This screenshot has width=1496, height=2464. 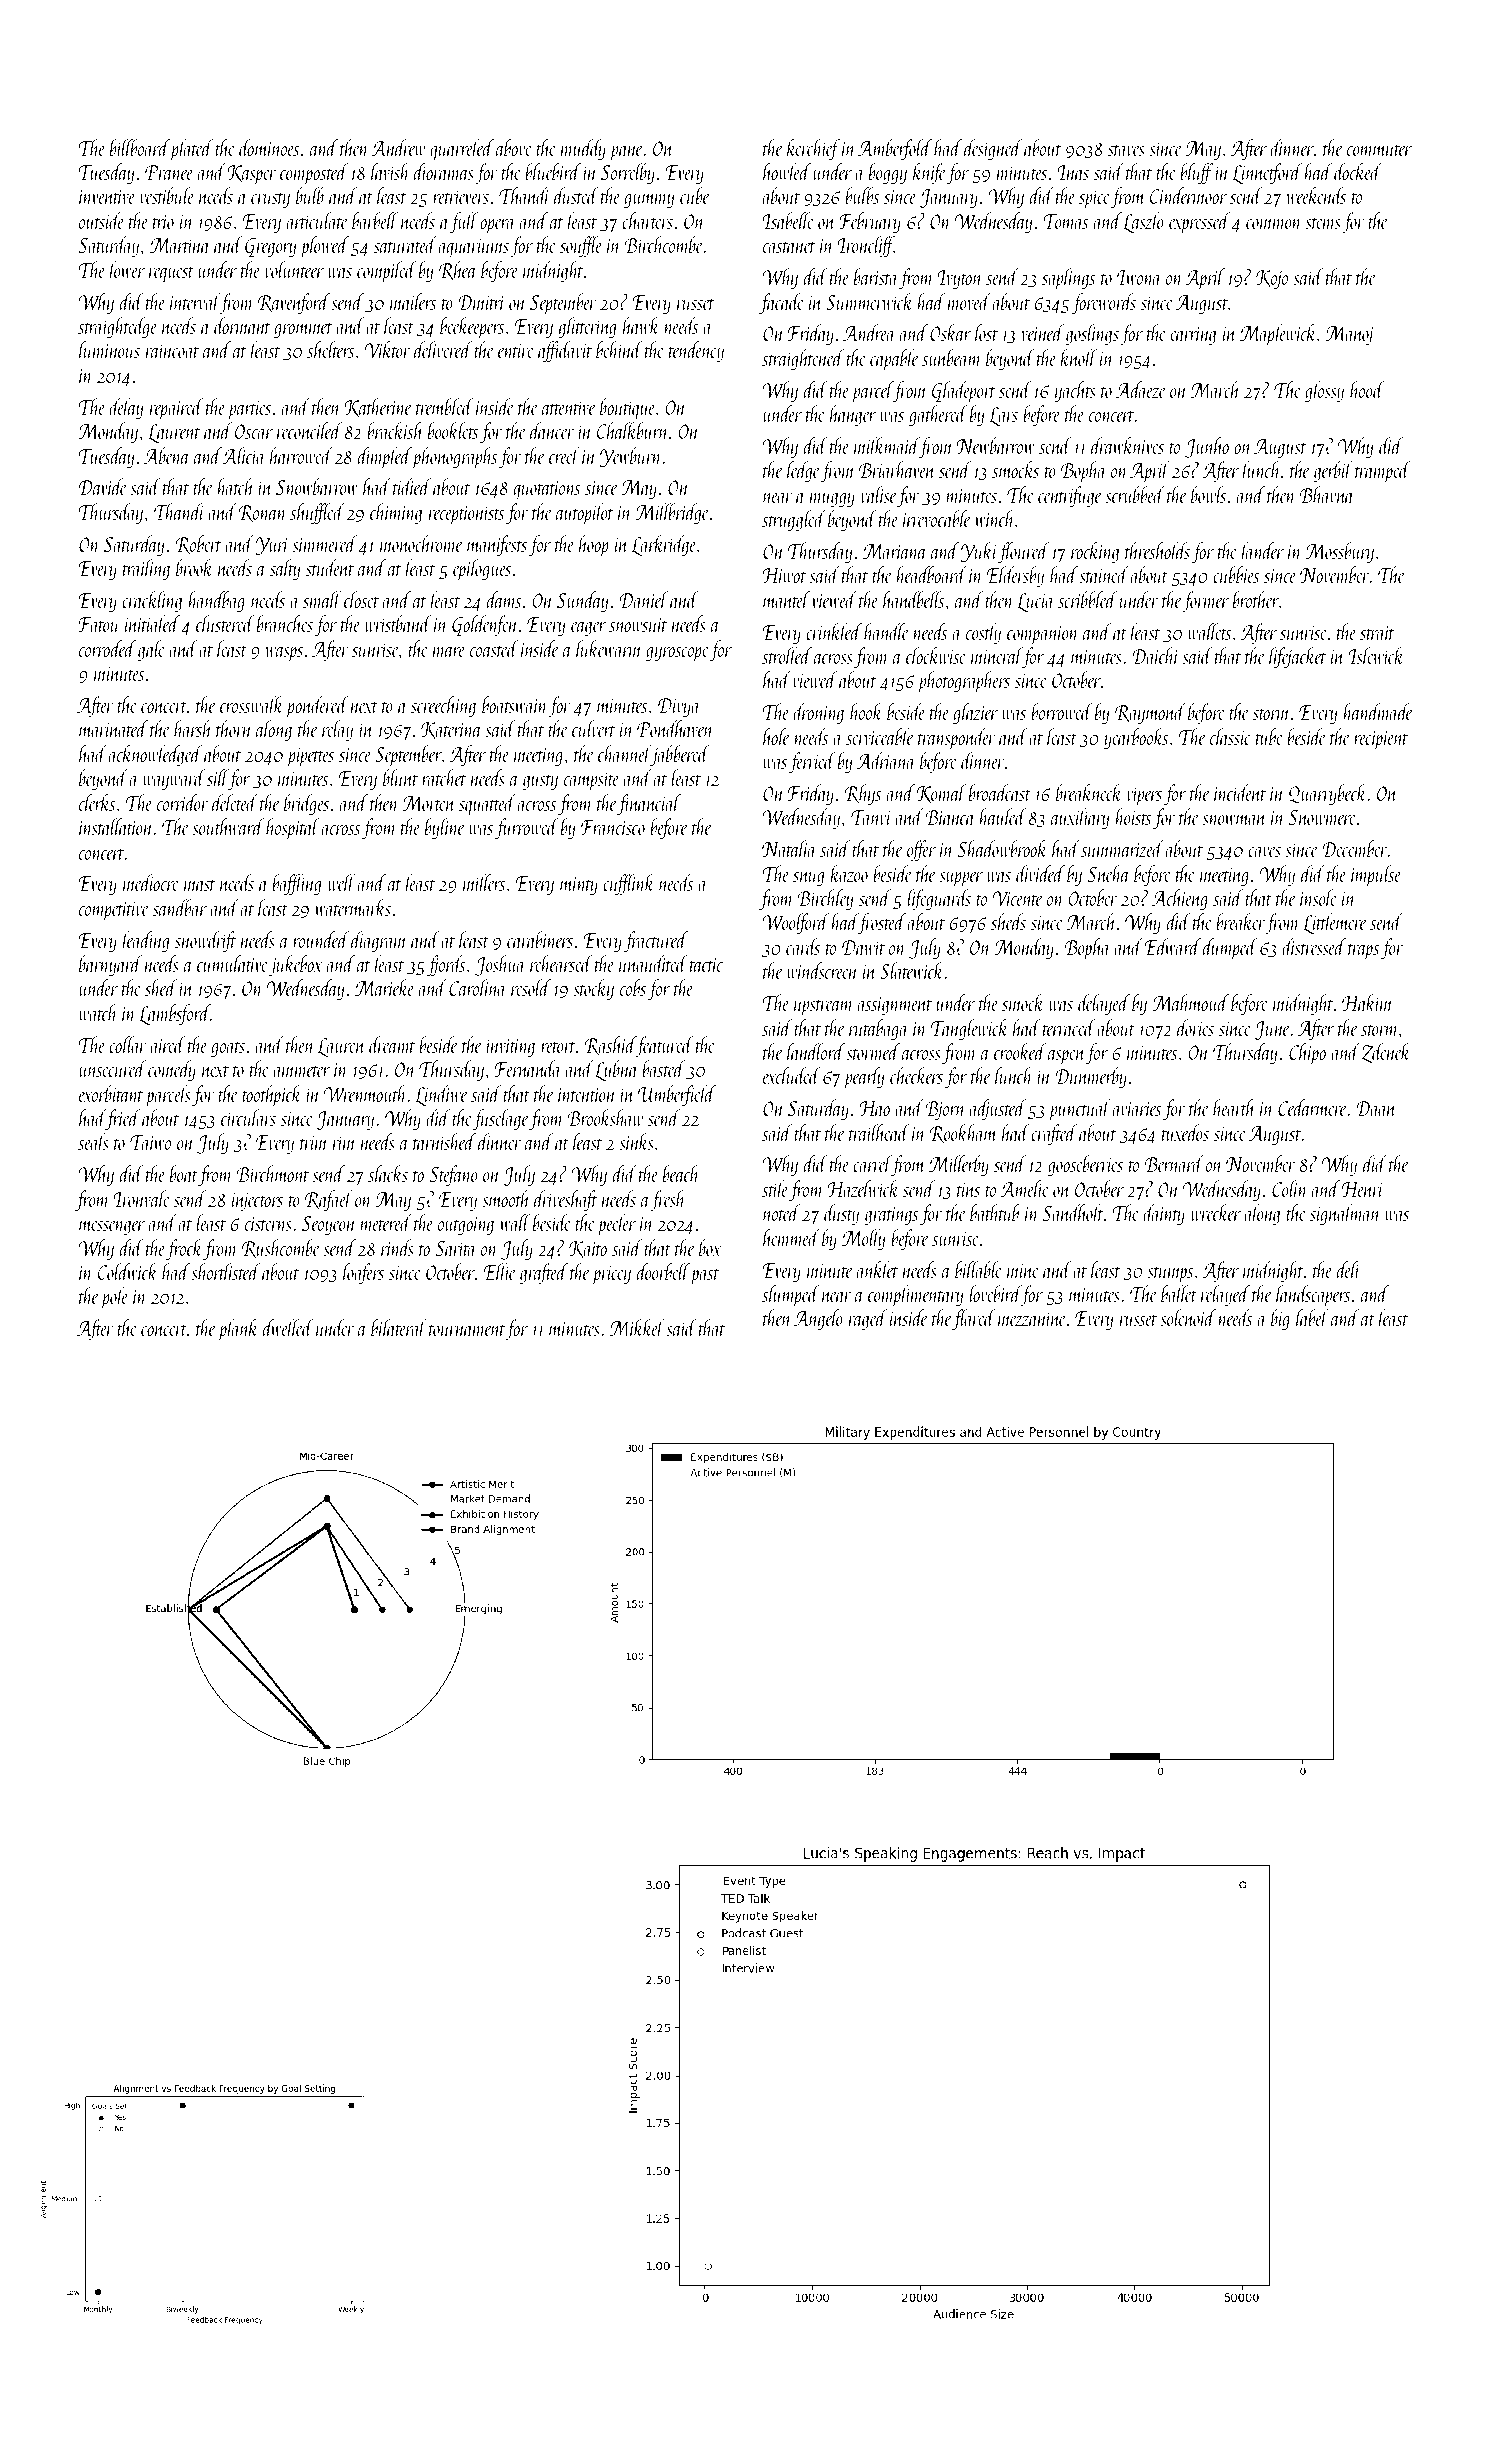 I want to click on drawknives, so click(x=1127, y=445).
